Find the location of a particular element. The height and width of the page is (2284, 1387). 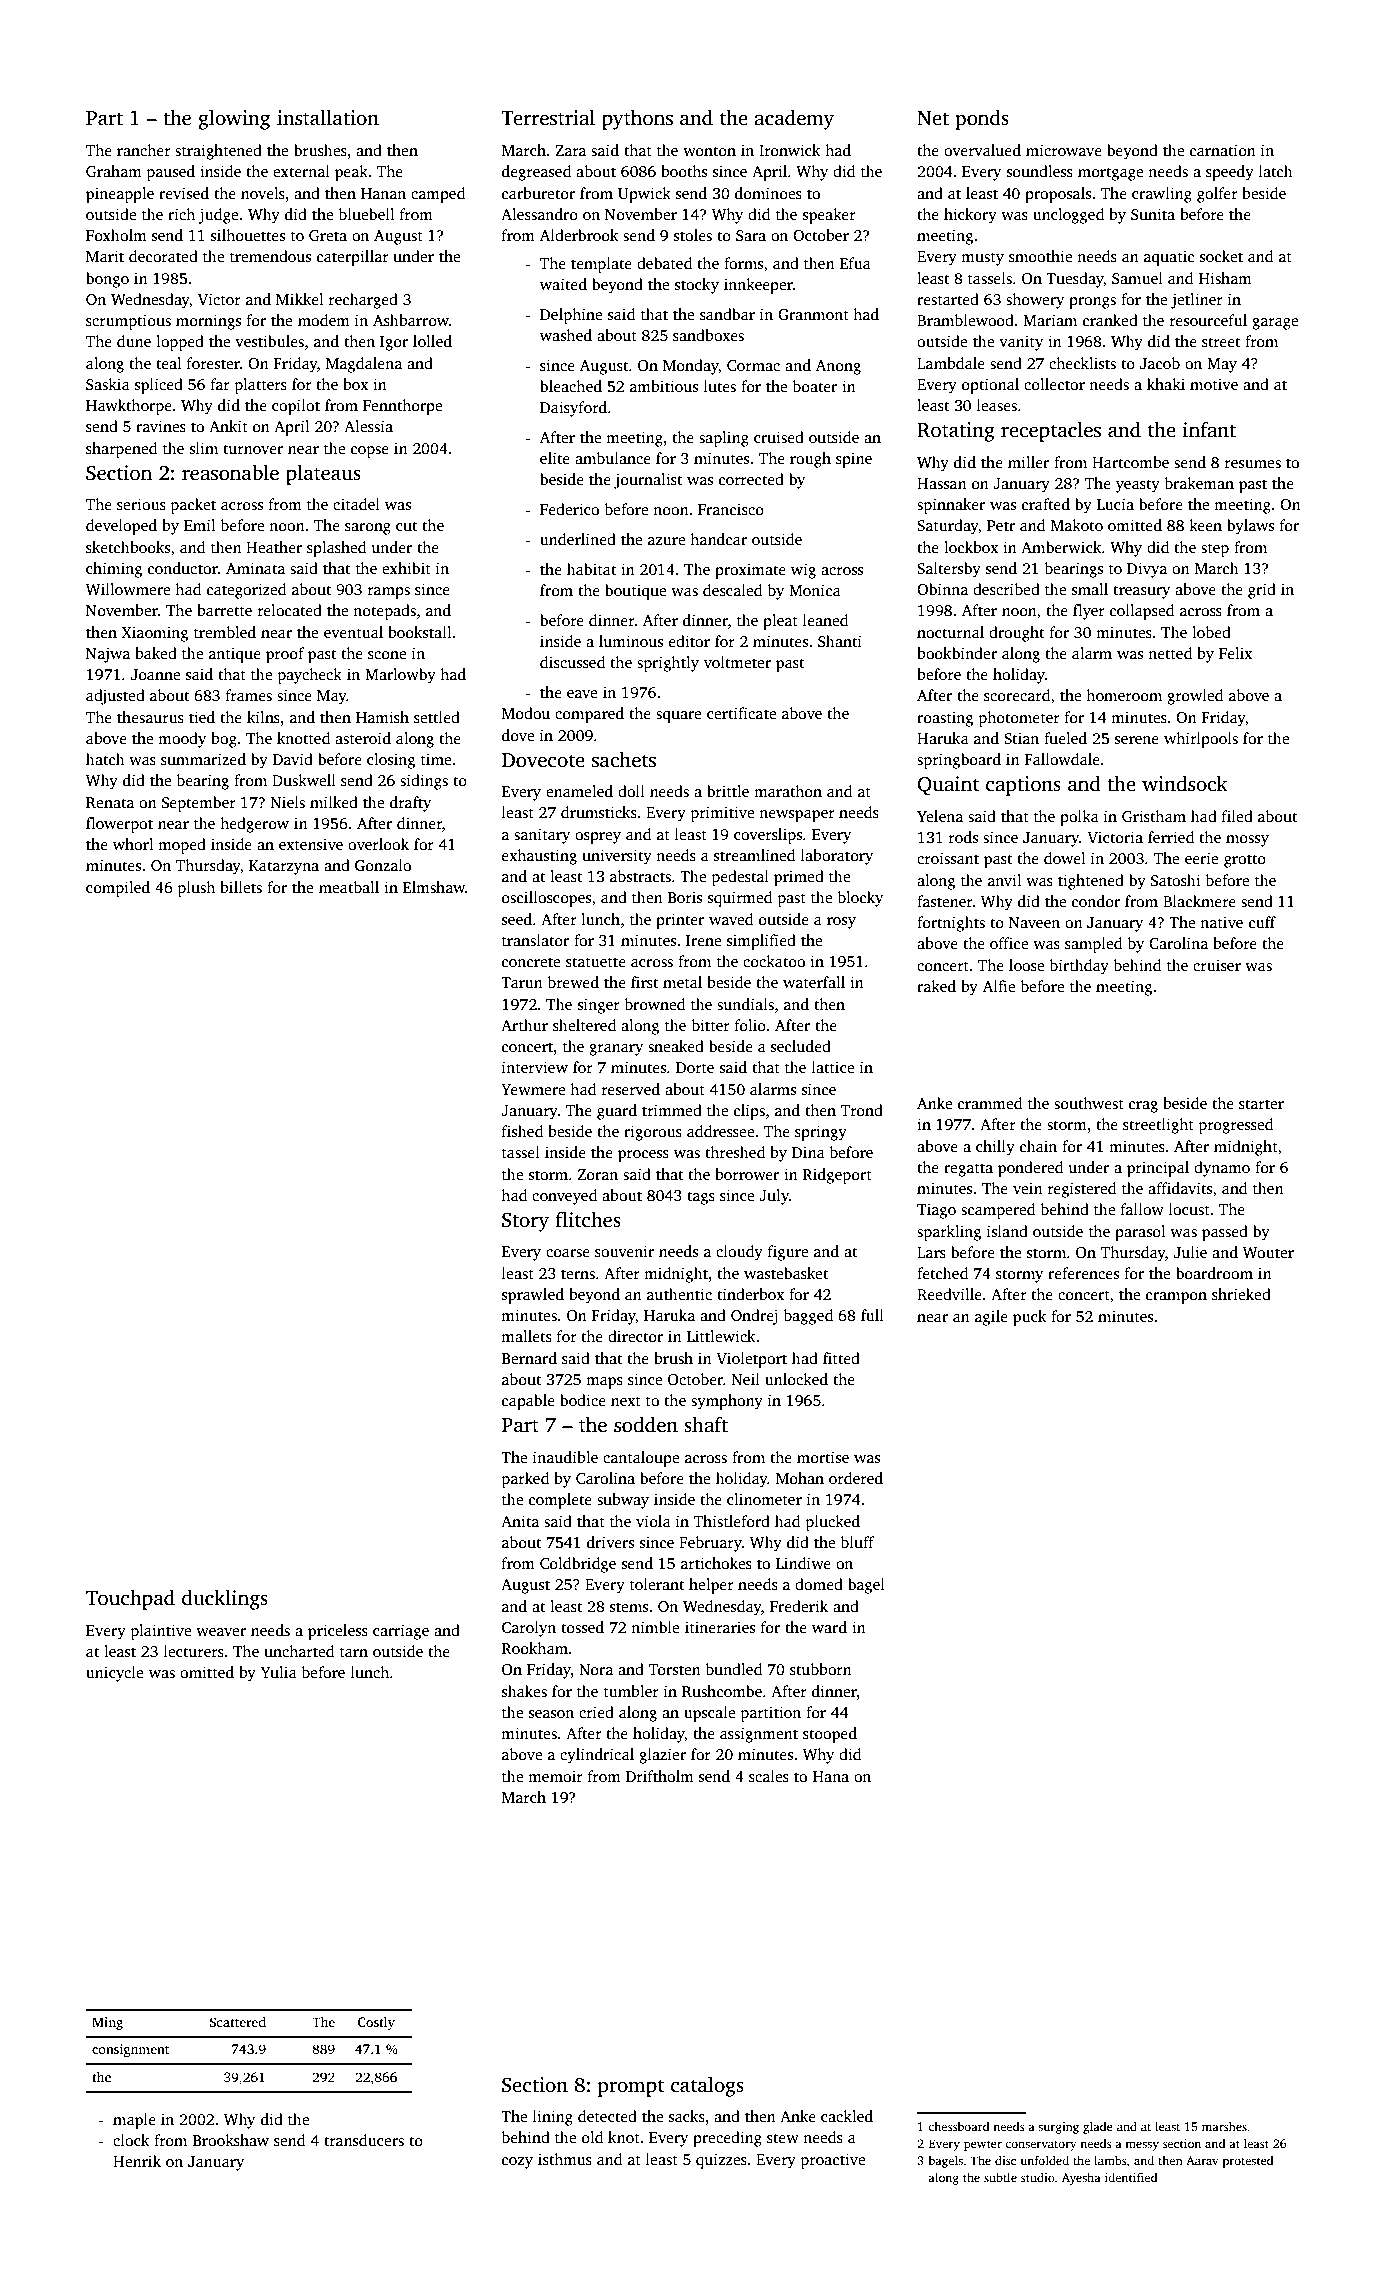

Modou is located at coordinates (526, 713).
